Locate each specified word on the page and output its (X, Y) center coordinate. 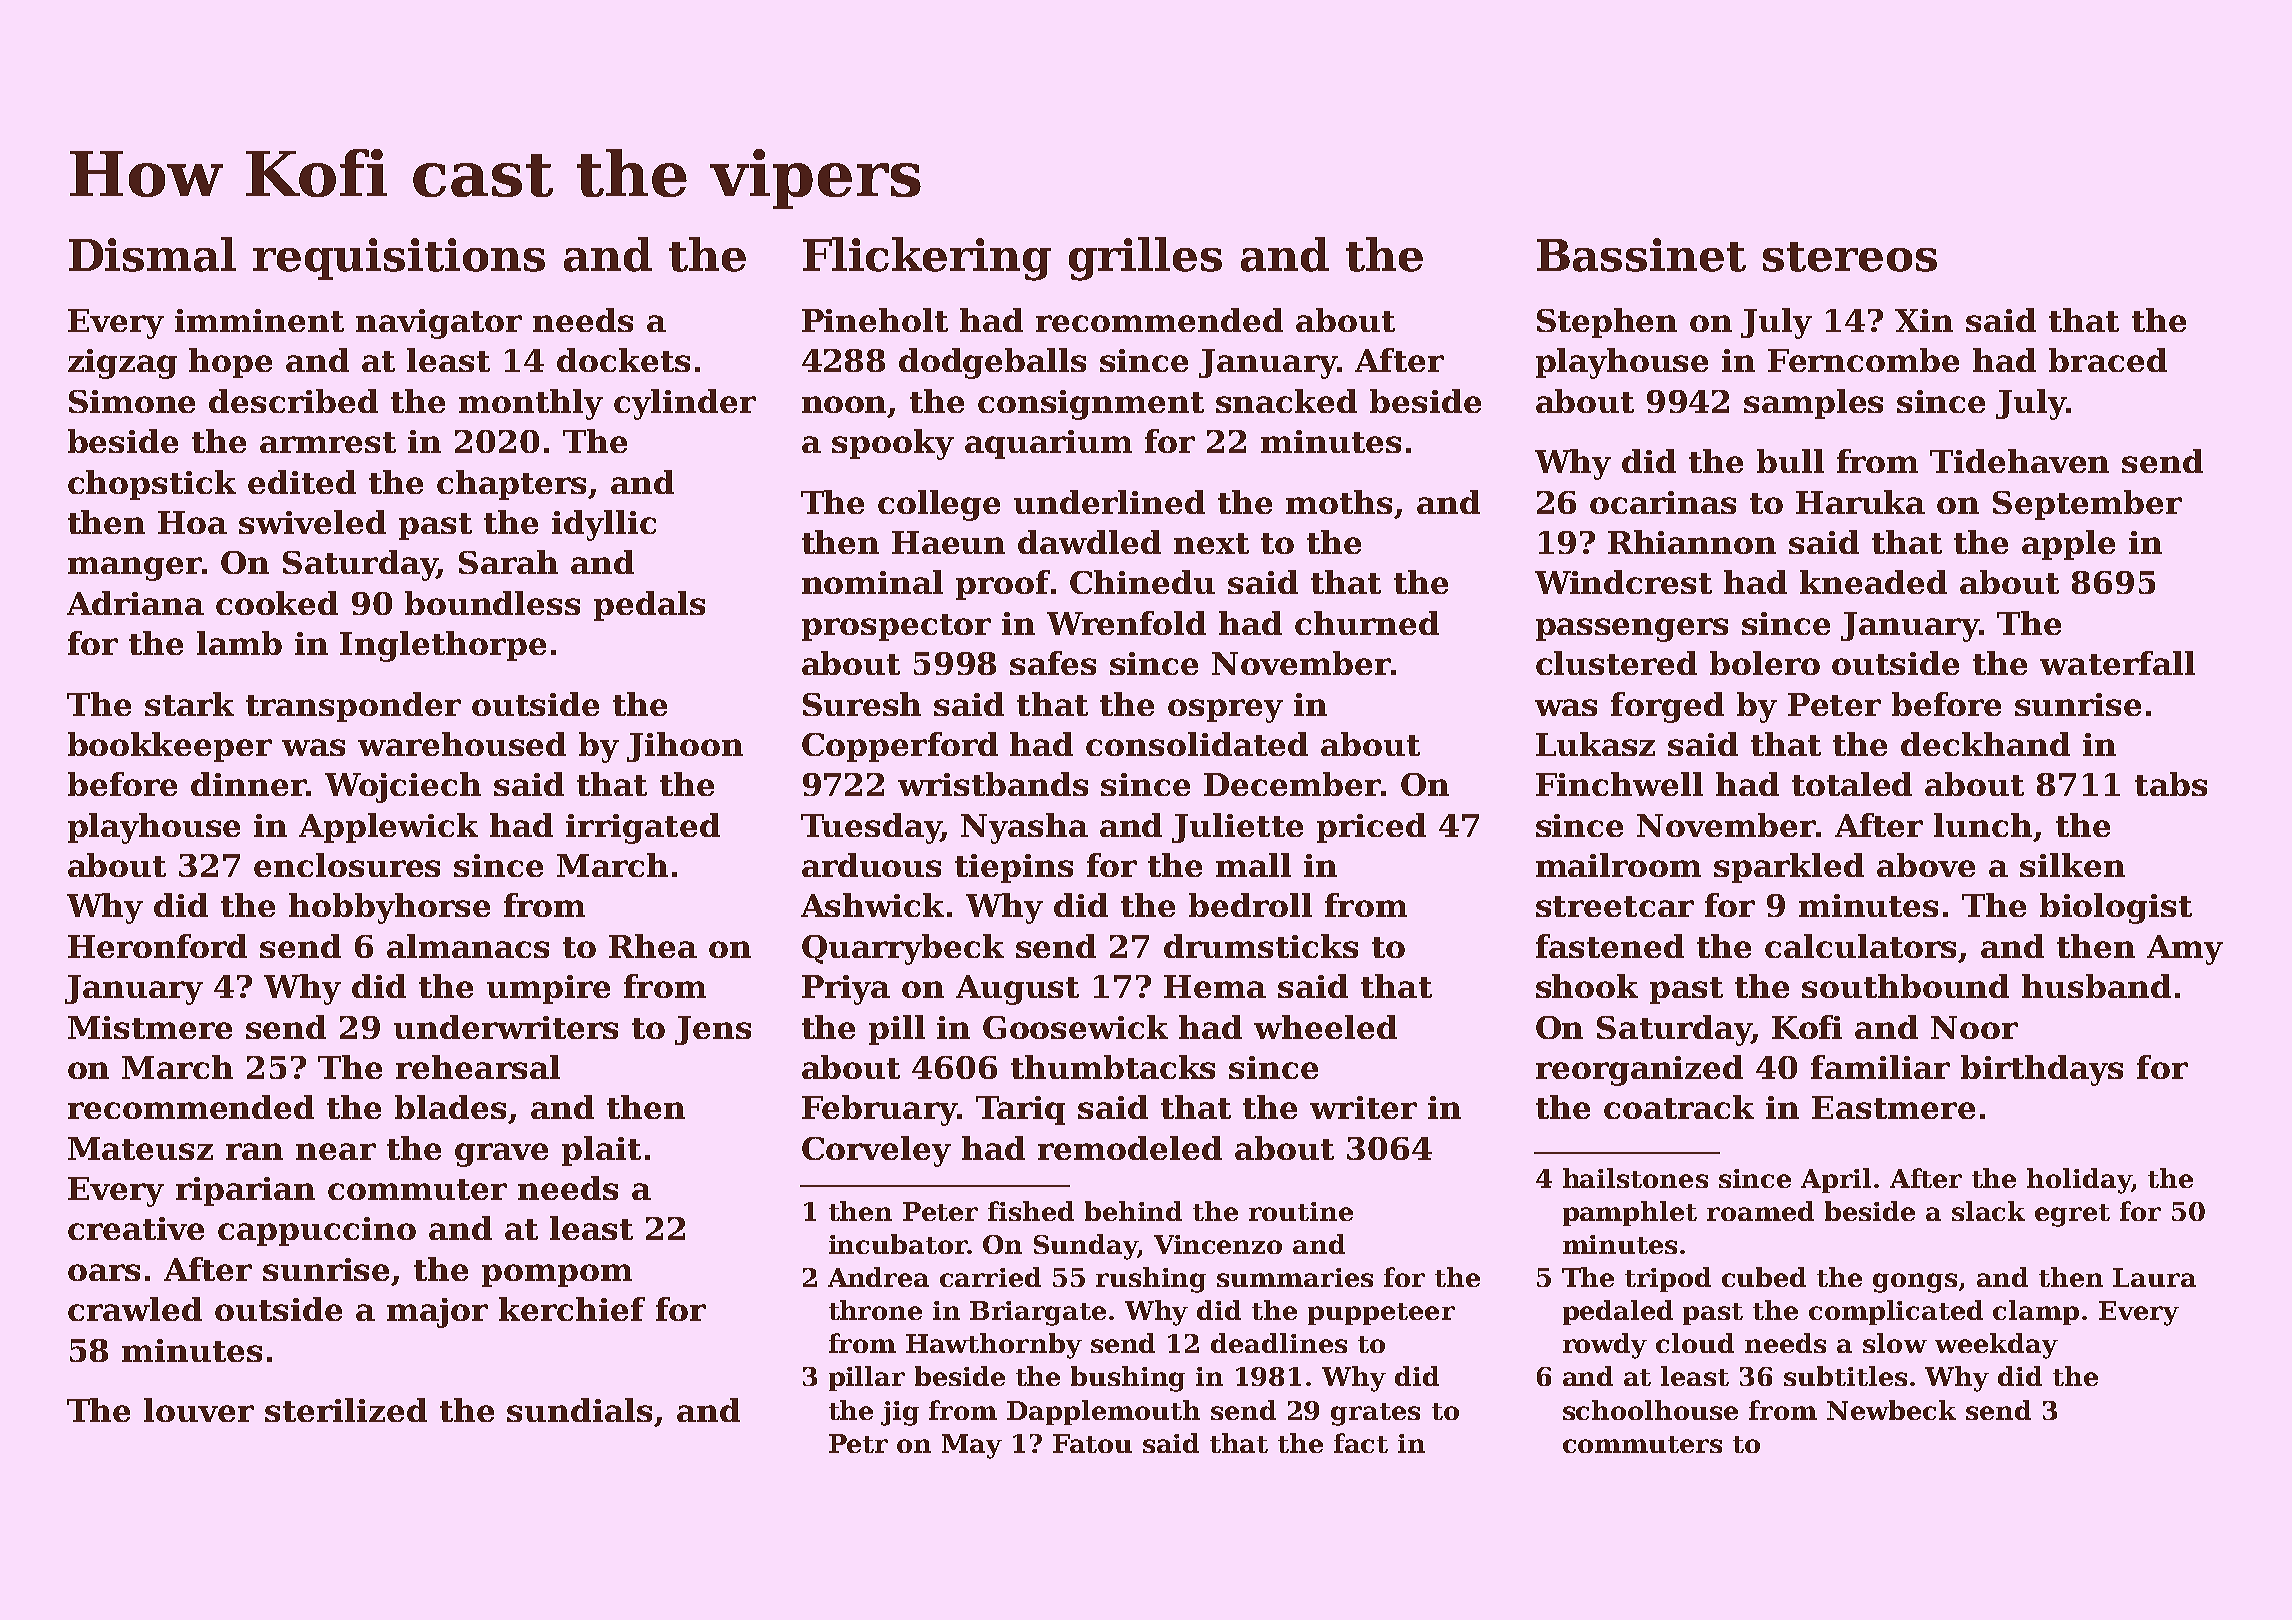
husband (2096, 986)
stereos (1850, 257)
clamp (2036, 1312)
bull (1790, 461)
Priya (846, 990)
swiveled (312, 522)
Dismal (152, 254)
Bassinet (1641, 255)
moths (1339, 502)
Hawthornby (994, 1346)
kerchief (572, 1309)
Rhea (653, 946)
